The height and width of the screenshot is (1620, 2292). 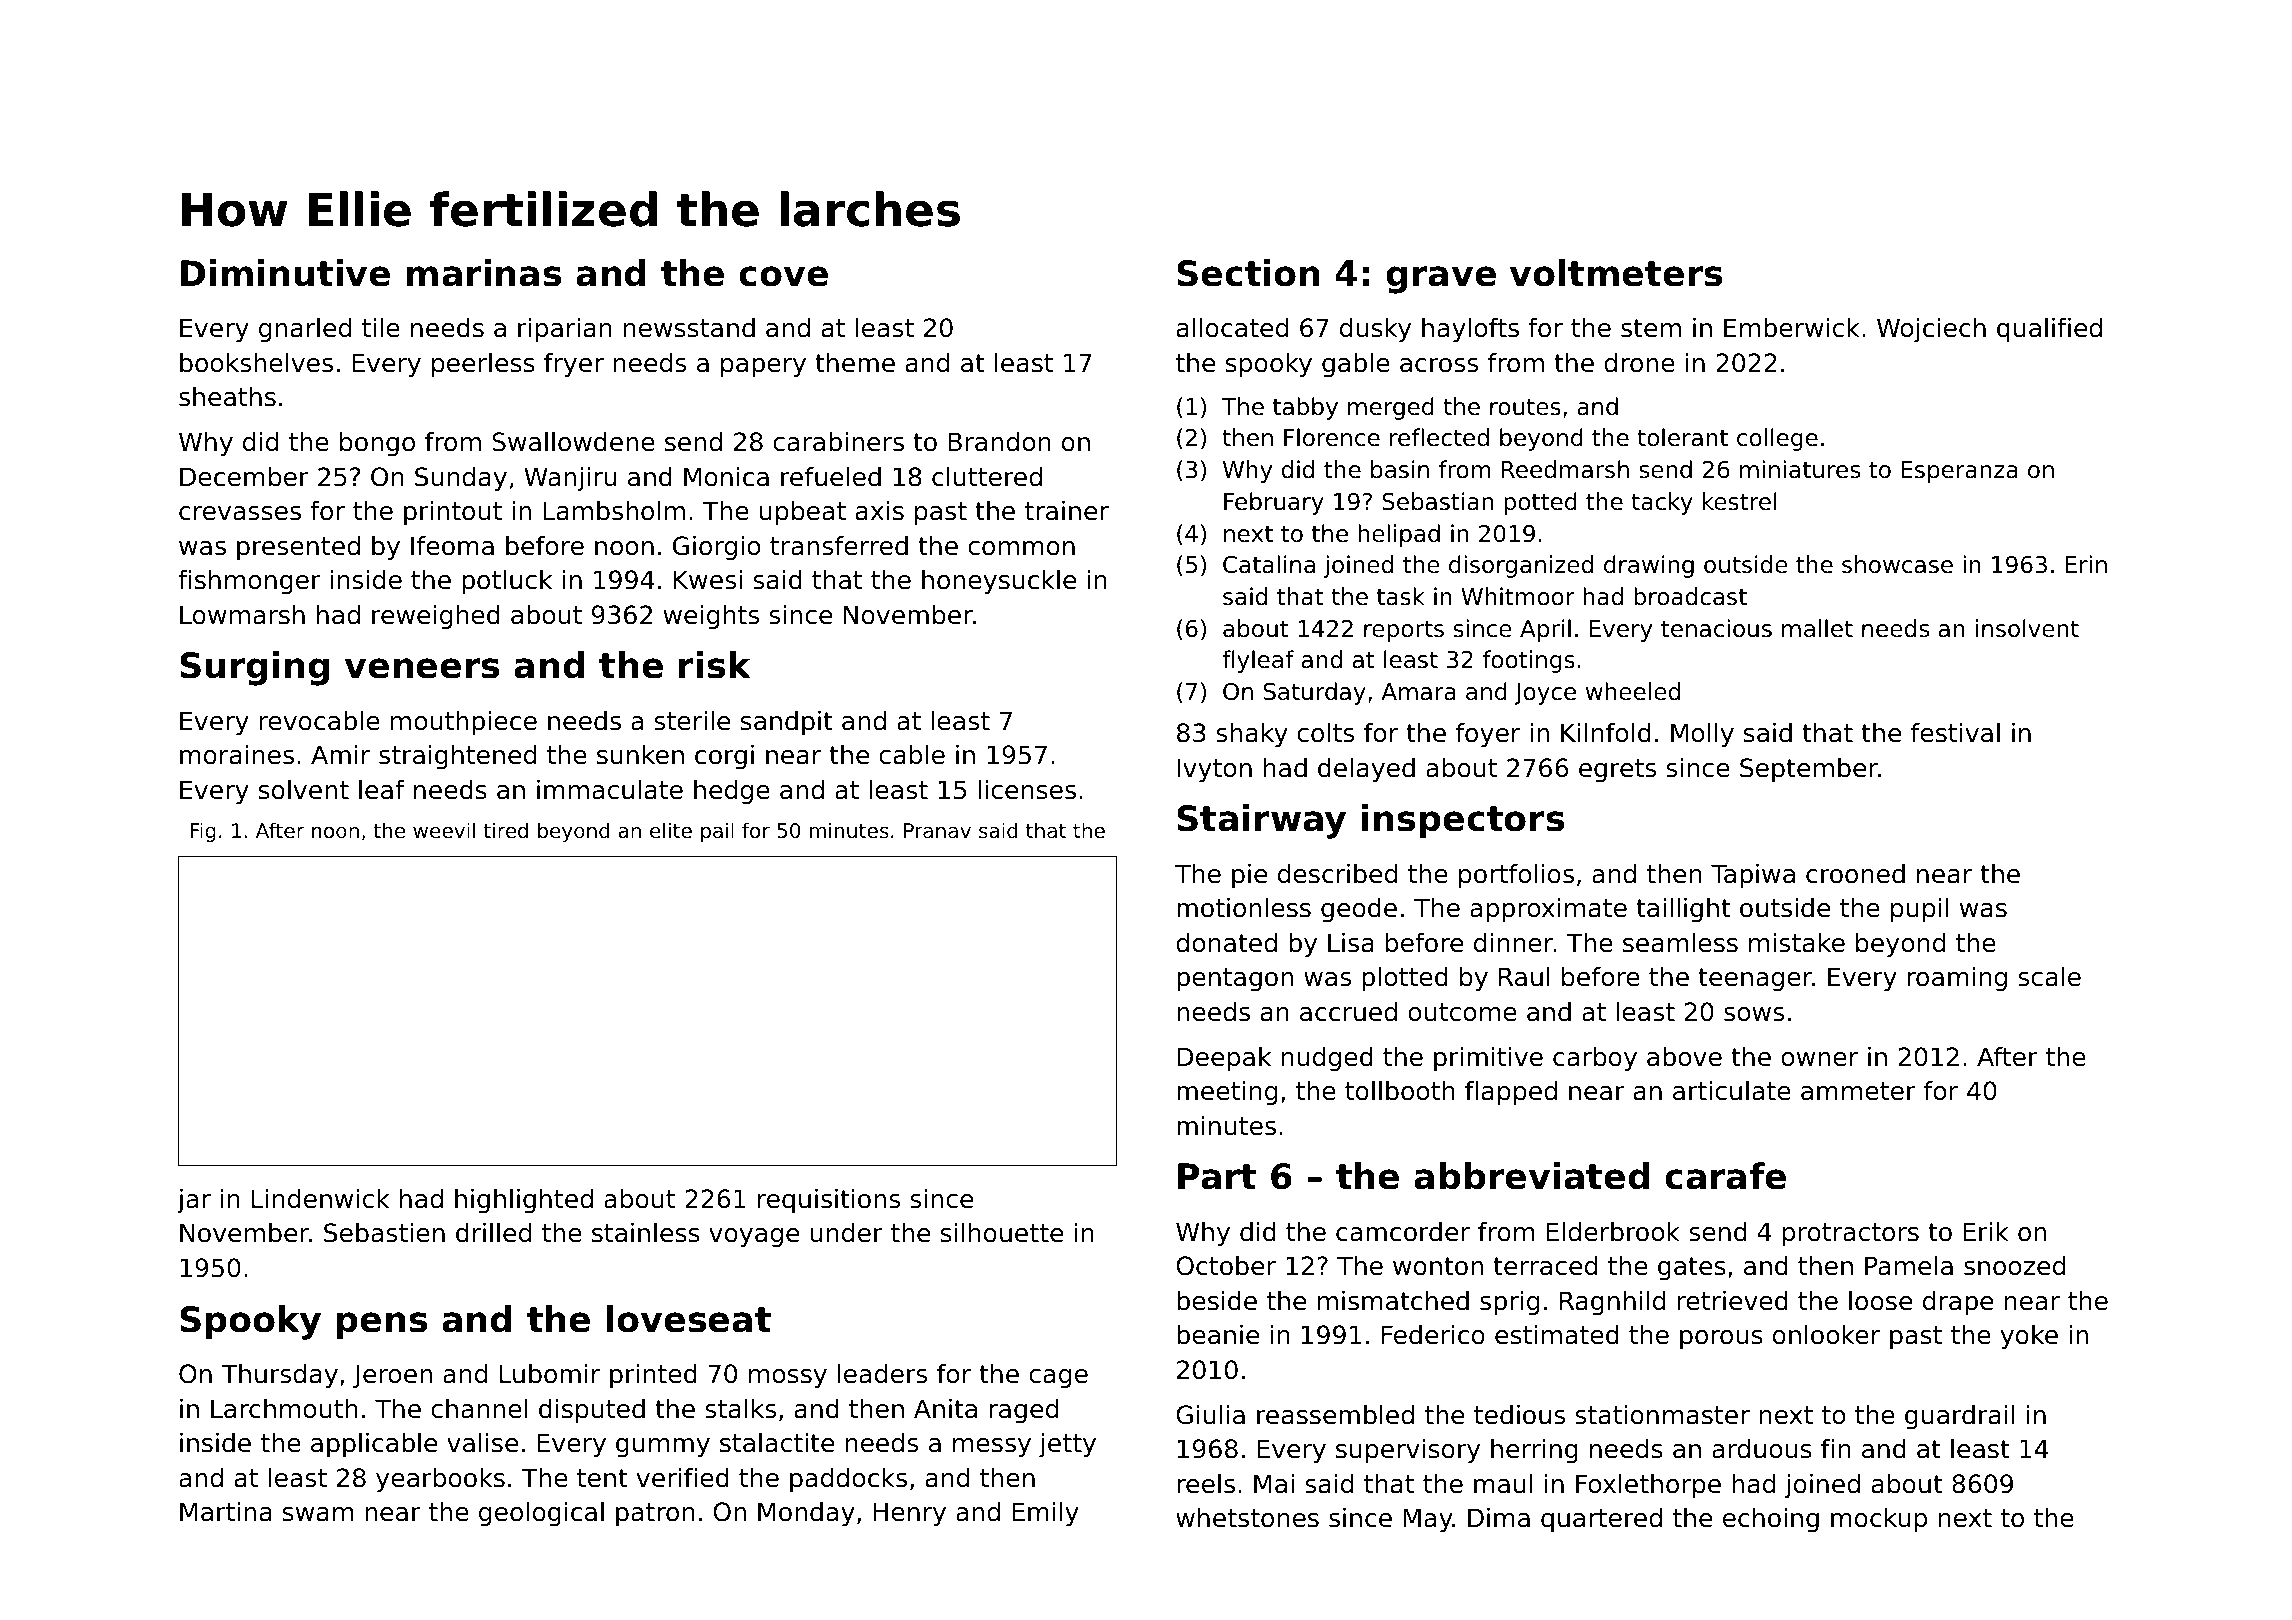 What do you see at coordinates (2086, 564) in the screenshot?
I see `Erin` at bounding box center [2086, 564].
